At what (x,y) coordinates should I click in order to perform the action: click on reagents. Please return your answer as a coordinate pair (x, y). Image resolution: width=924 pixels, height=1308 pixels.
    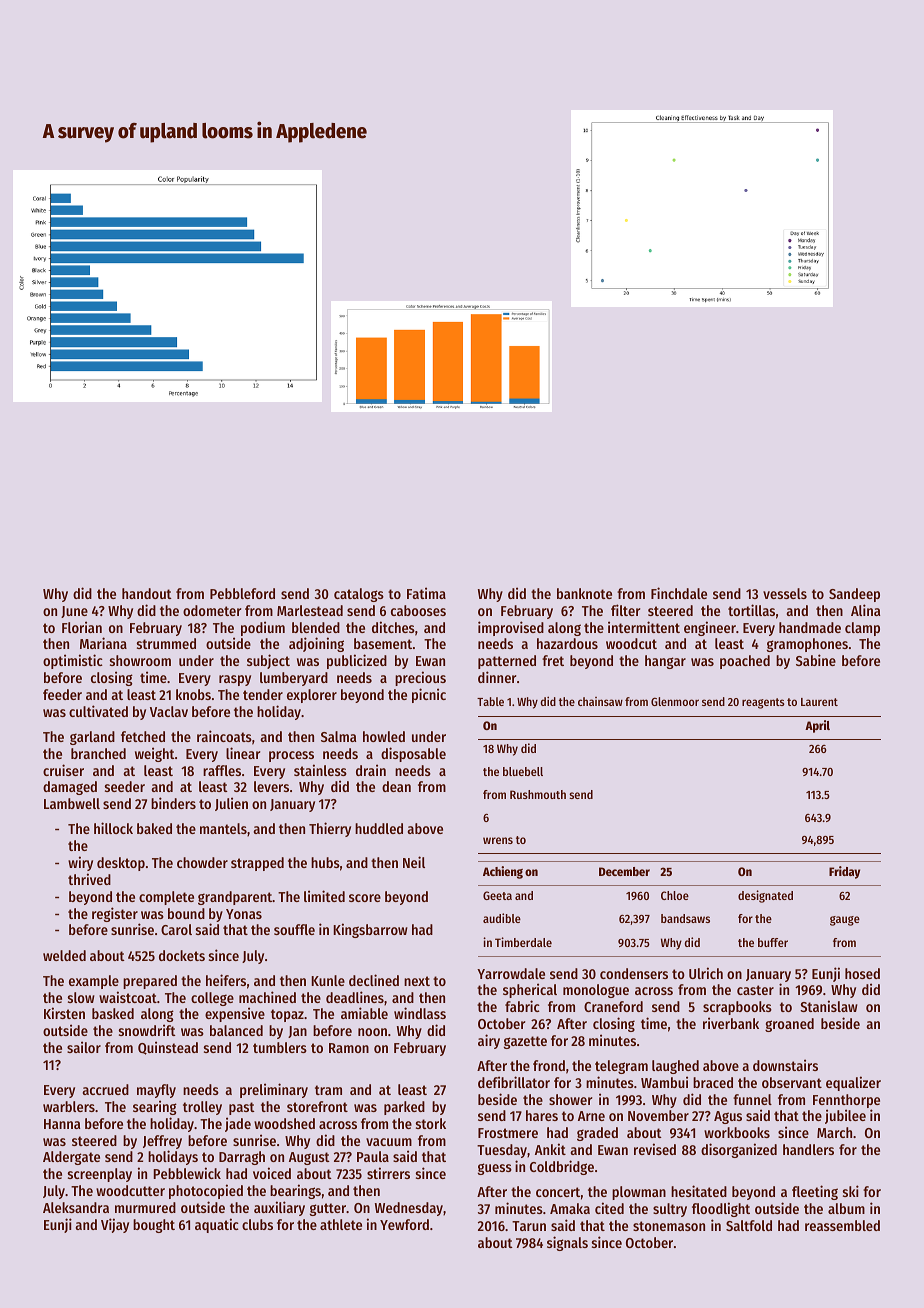
    Looking at the image, I should click on (763, 703).
